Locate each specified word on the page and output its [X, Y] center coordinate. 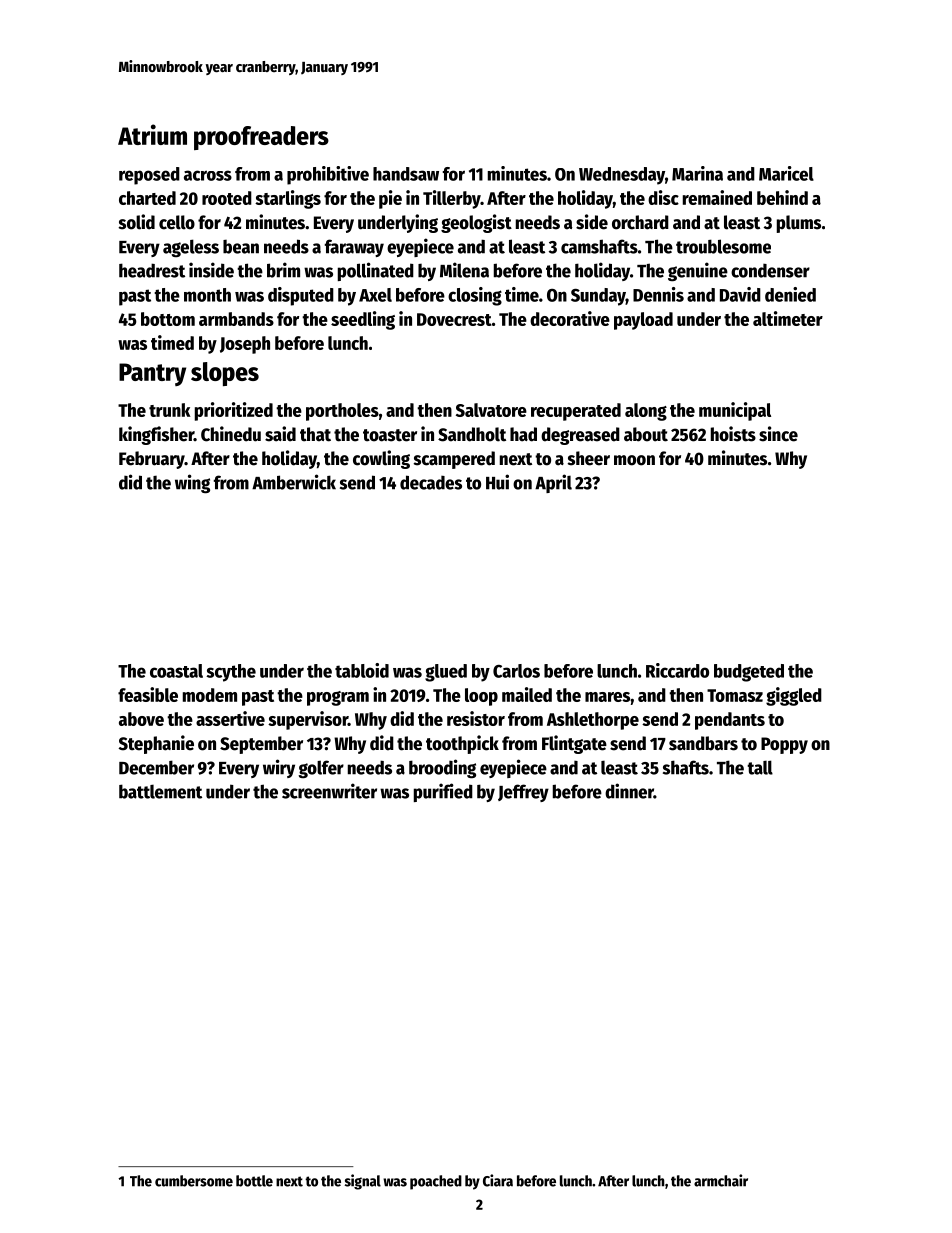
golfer [321, 769]
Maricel [786, 173]
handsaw [406, 174]
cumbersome [194, 1181]
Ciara [498, 1180]
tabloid [362, 670]
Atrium [152, 134]
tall [760, 767]
